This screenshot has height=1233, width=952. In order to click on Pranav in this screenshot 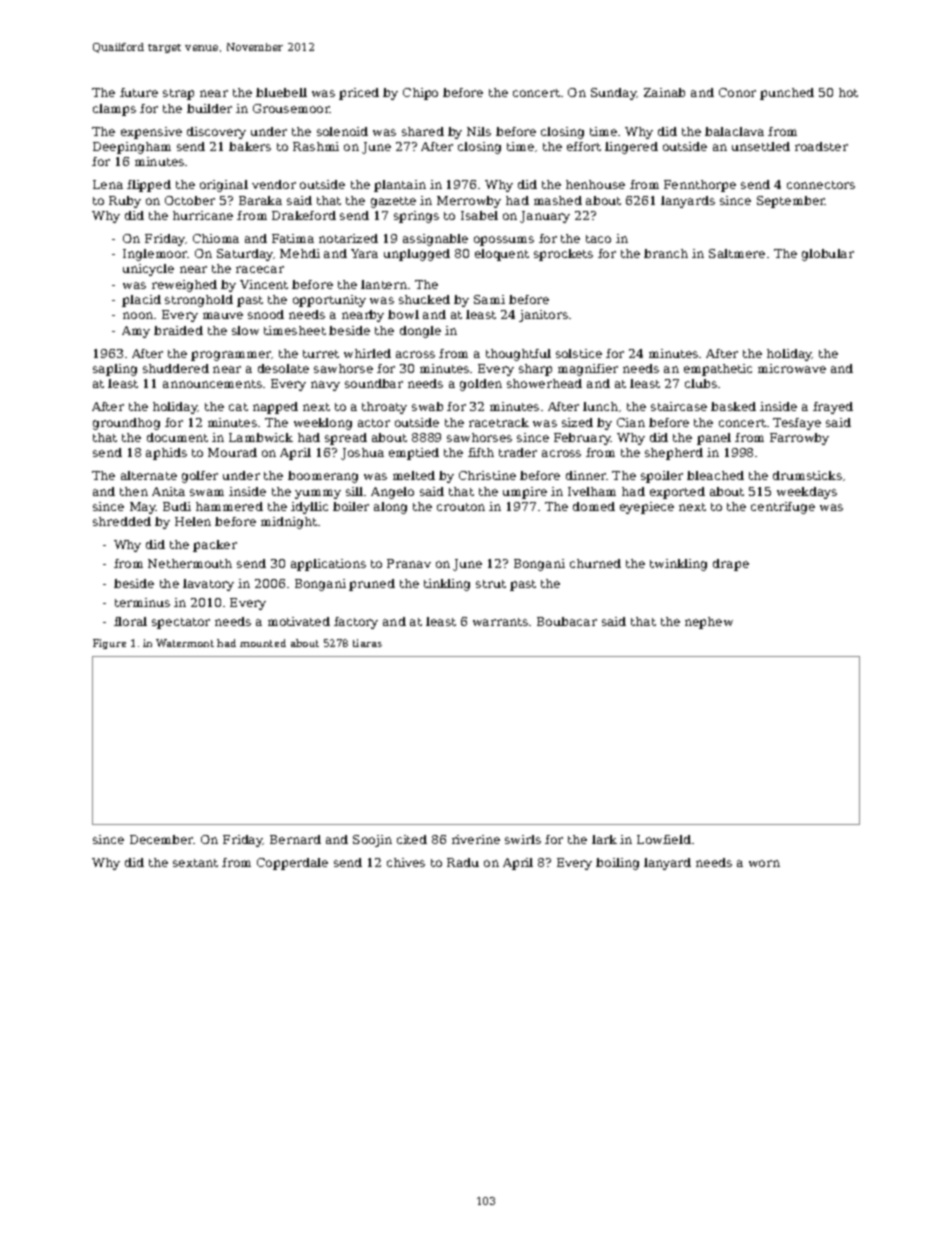, I will do `click(409, 563)`.
